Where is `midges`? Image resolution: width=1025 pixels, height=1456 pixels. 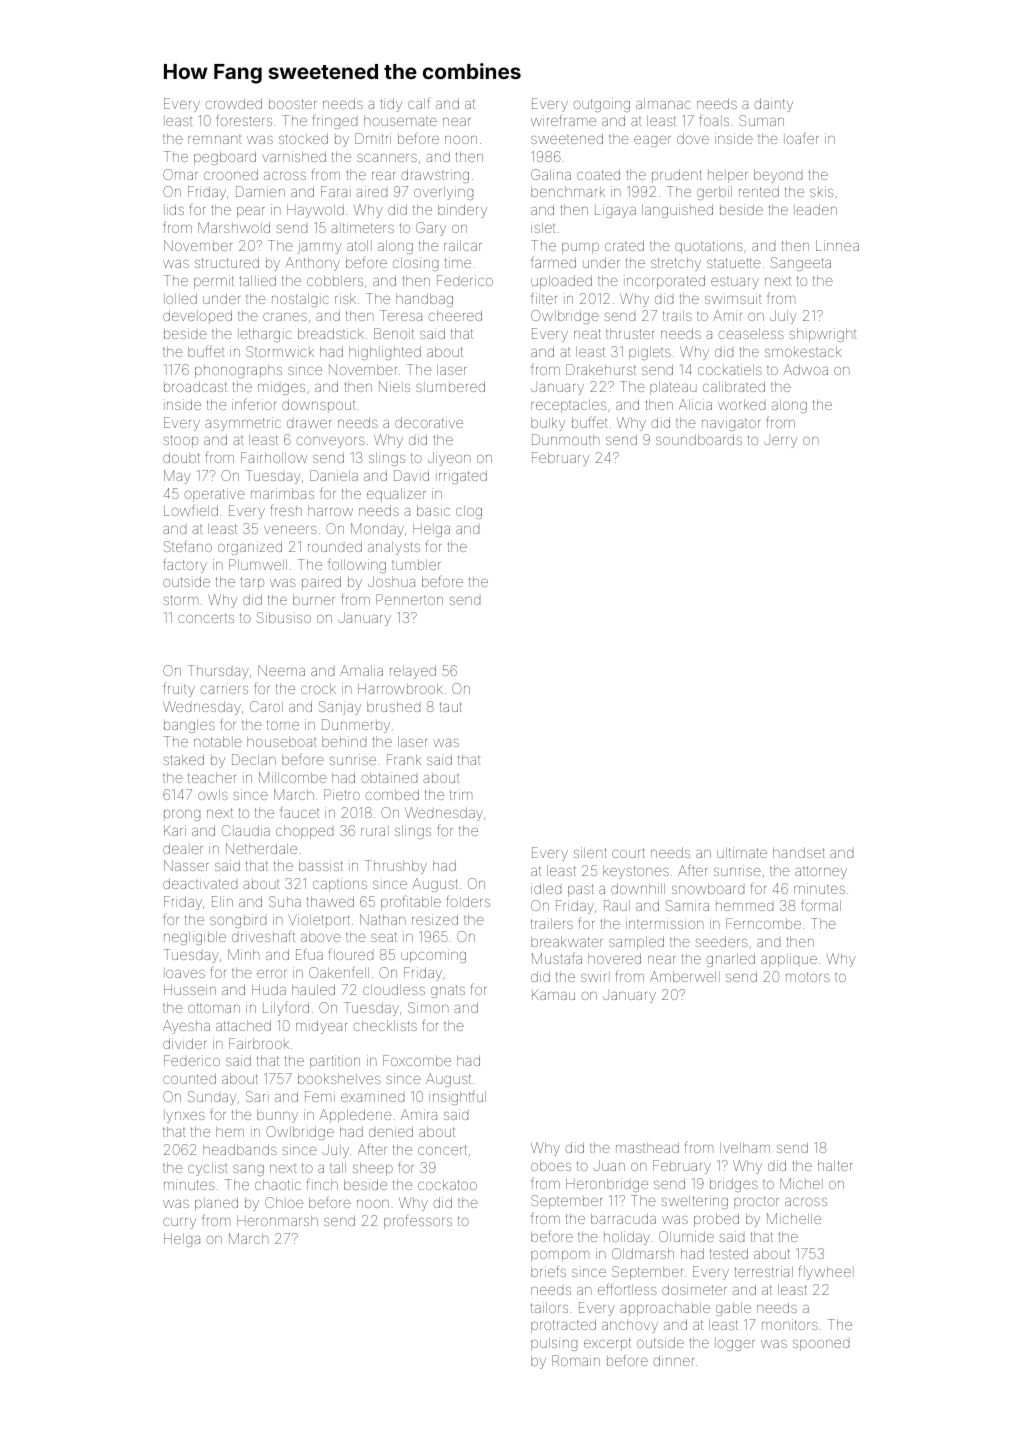
midges is located at coordinates (281, 388).
